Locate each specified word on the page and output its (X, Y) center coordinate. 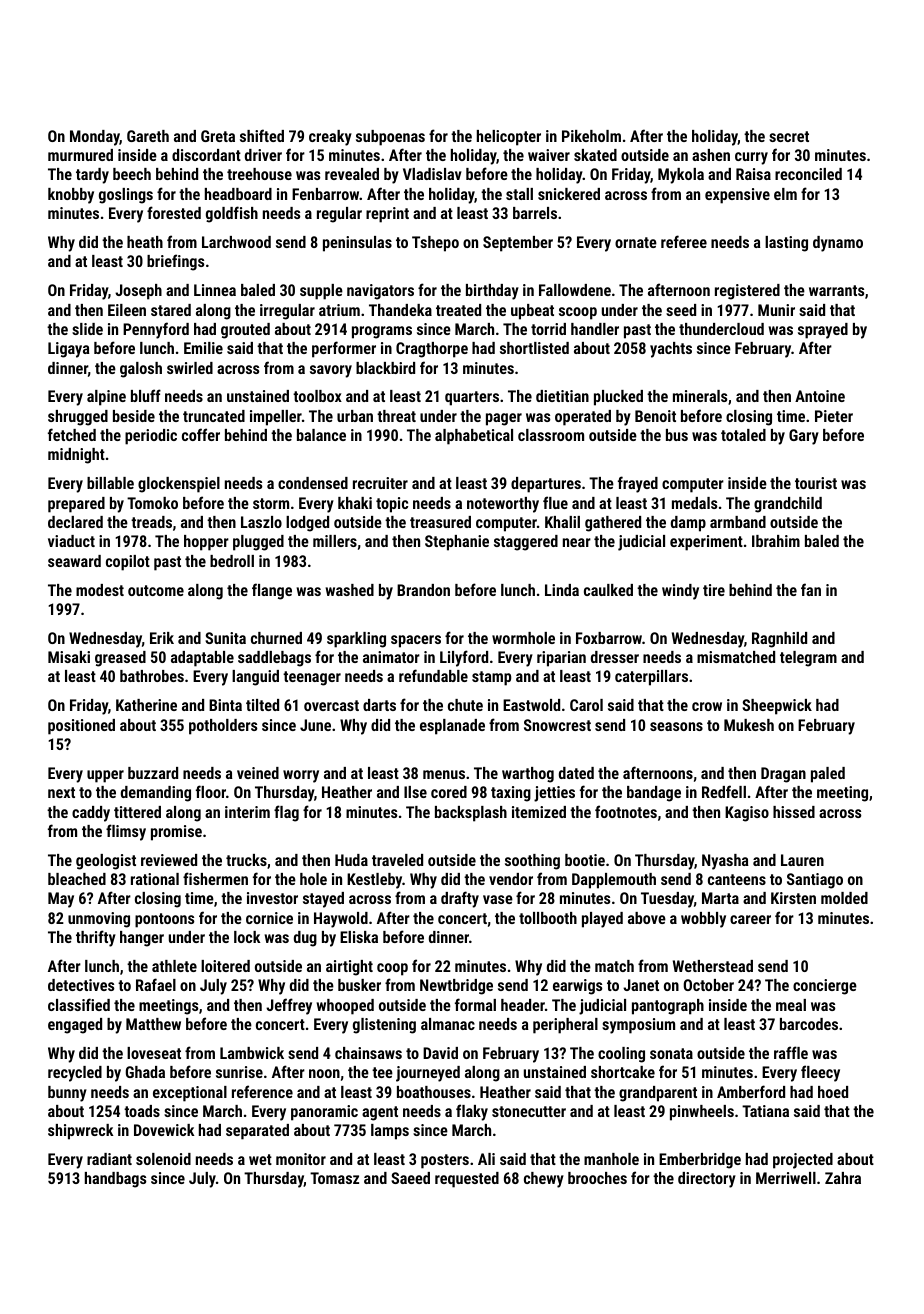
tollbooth (548, 918)
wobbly (703, 920)
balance (321, 435)
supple (321, 292)
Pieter (834, 416)
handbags (115, 1180)
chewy (544, 1180)
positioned (81, 727)
